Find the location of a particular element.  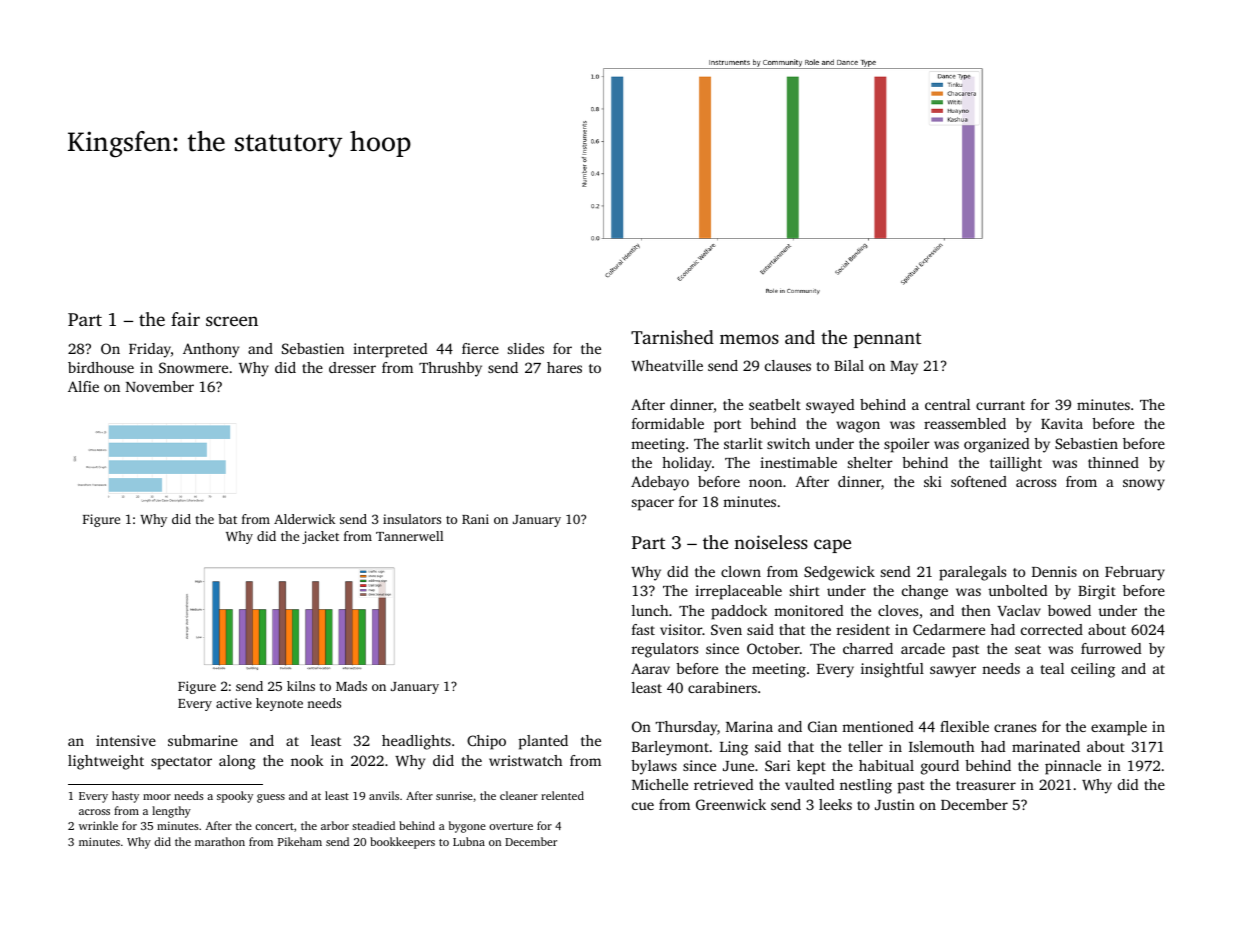

example is located at coordinates (1119, 728).
